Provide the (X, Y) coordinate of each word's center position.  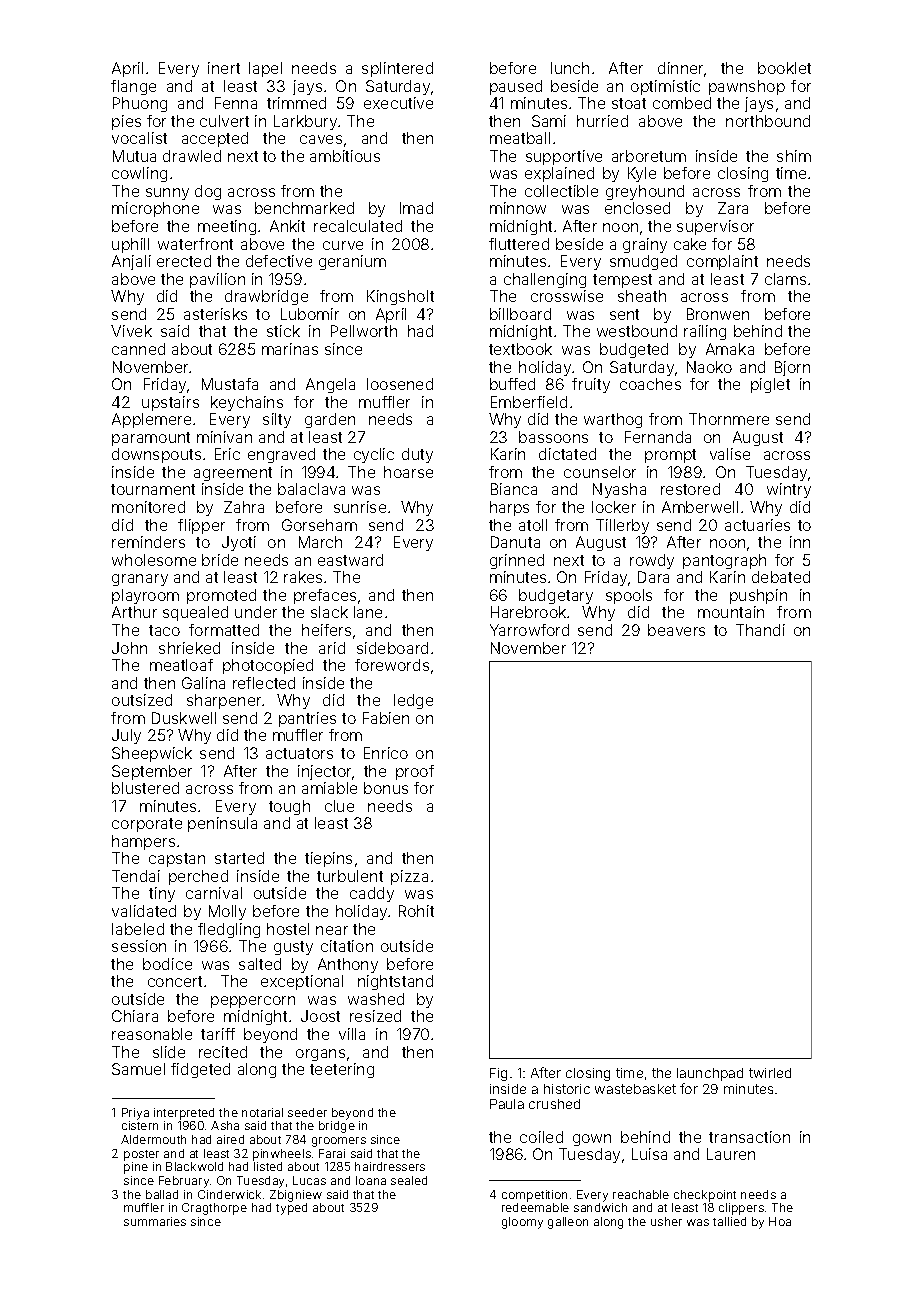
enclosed (637, 208)
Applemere (151, 420)
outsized (142, 700)
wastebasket (635, 1089)
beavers (676, 630)
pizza (409, 877)
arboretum (649, 156)
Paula (507, 1104)
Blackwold (194, 1166)
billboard (520, 314)
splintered (397, 69)
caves (321, 139)
